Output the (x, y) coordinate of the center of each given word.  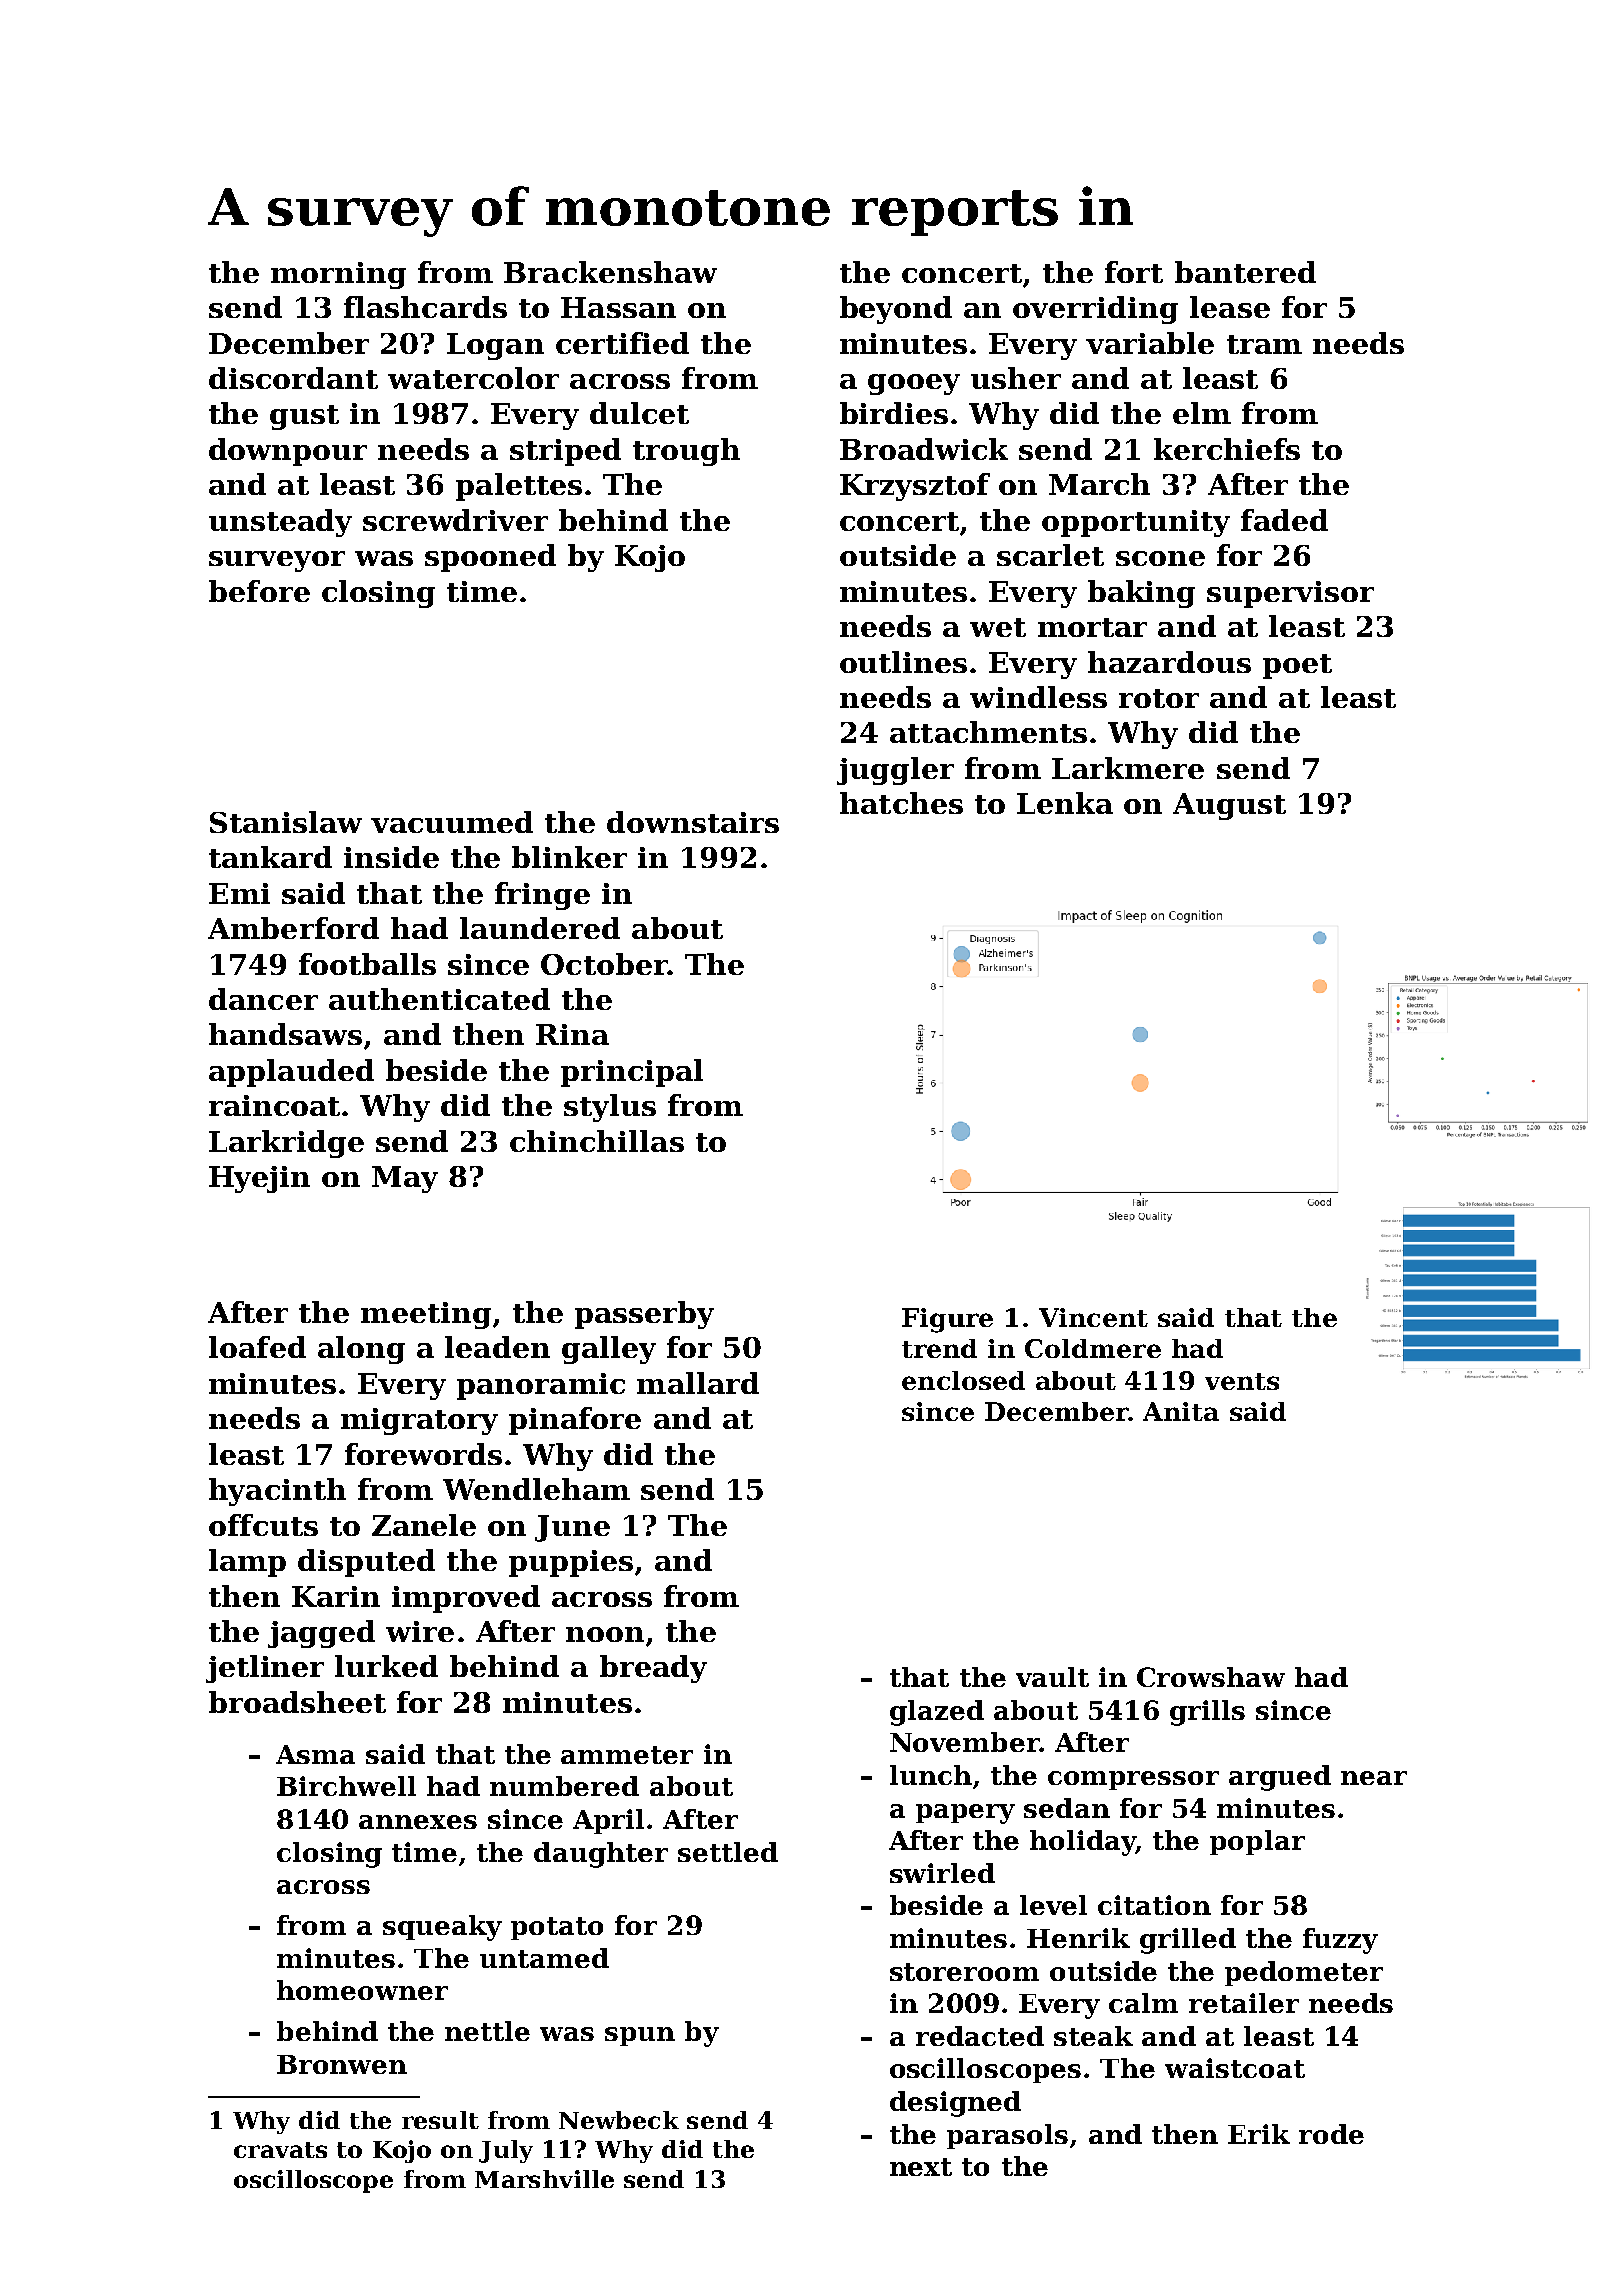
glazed (937, 1713)
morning (338, 275)
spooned (490, 558)
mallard (698, 1383)
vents (1242, 1381)
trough (686, 452)
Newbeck (619, 2120)
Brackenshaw (610, 272)
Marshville (544, 2179)
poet (1297, 666)
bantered (1245, 272)
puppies (571, 1563)
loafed (257, 1347)
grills (1207, 1713)
